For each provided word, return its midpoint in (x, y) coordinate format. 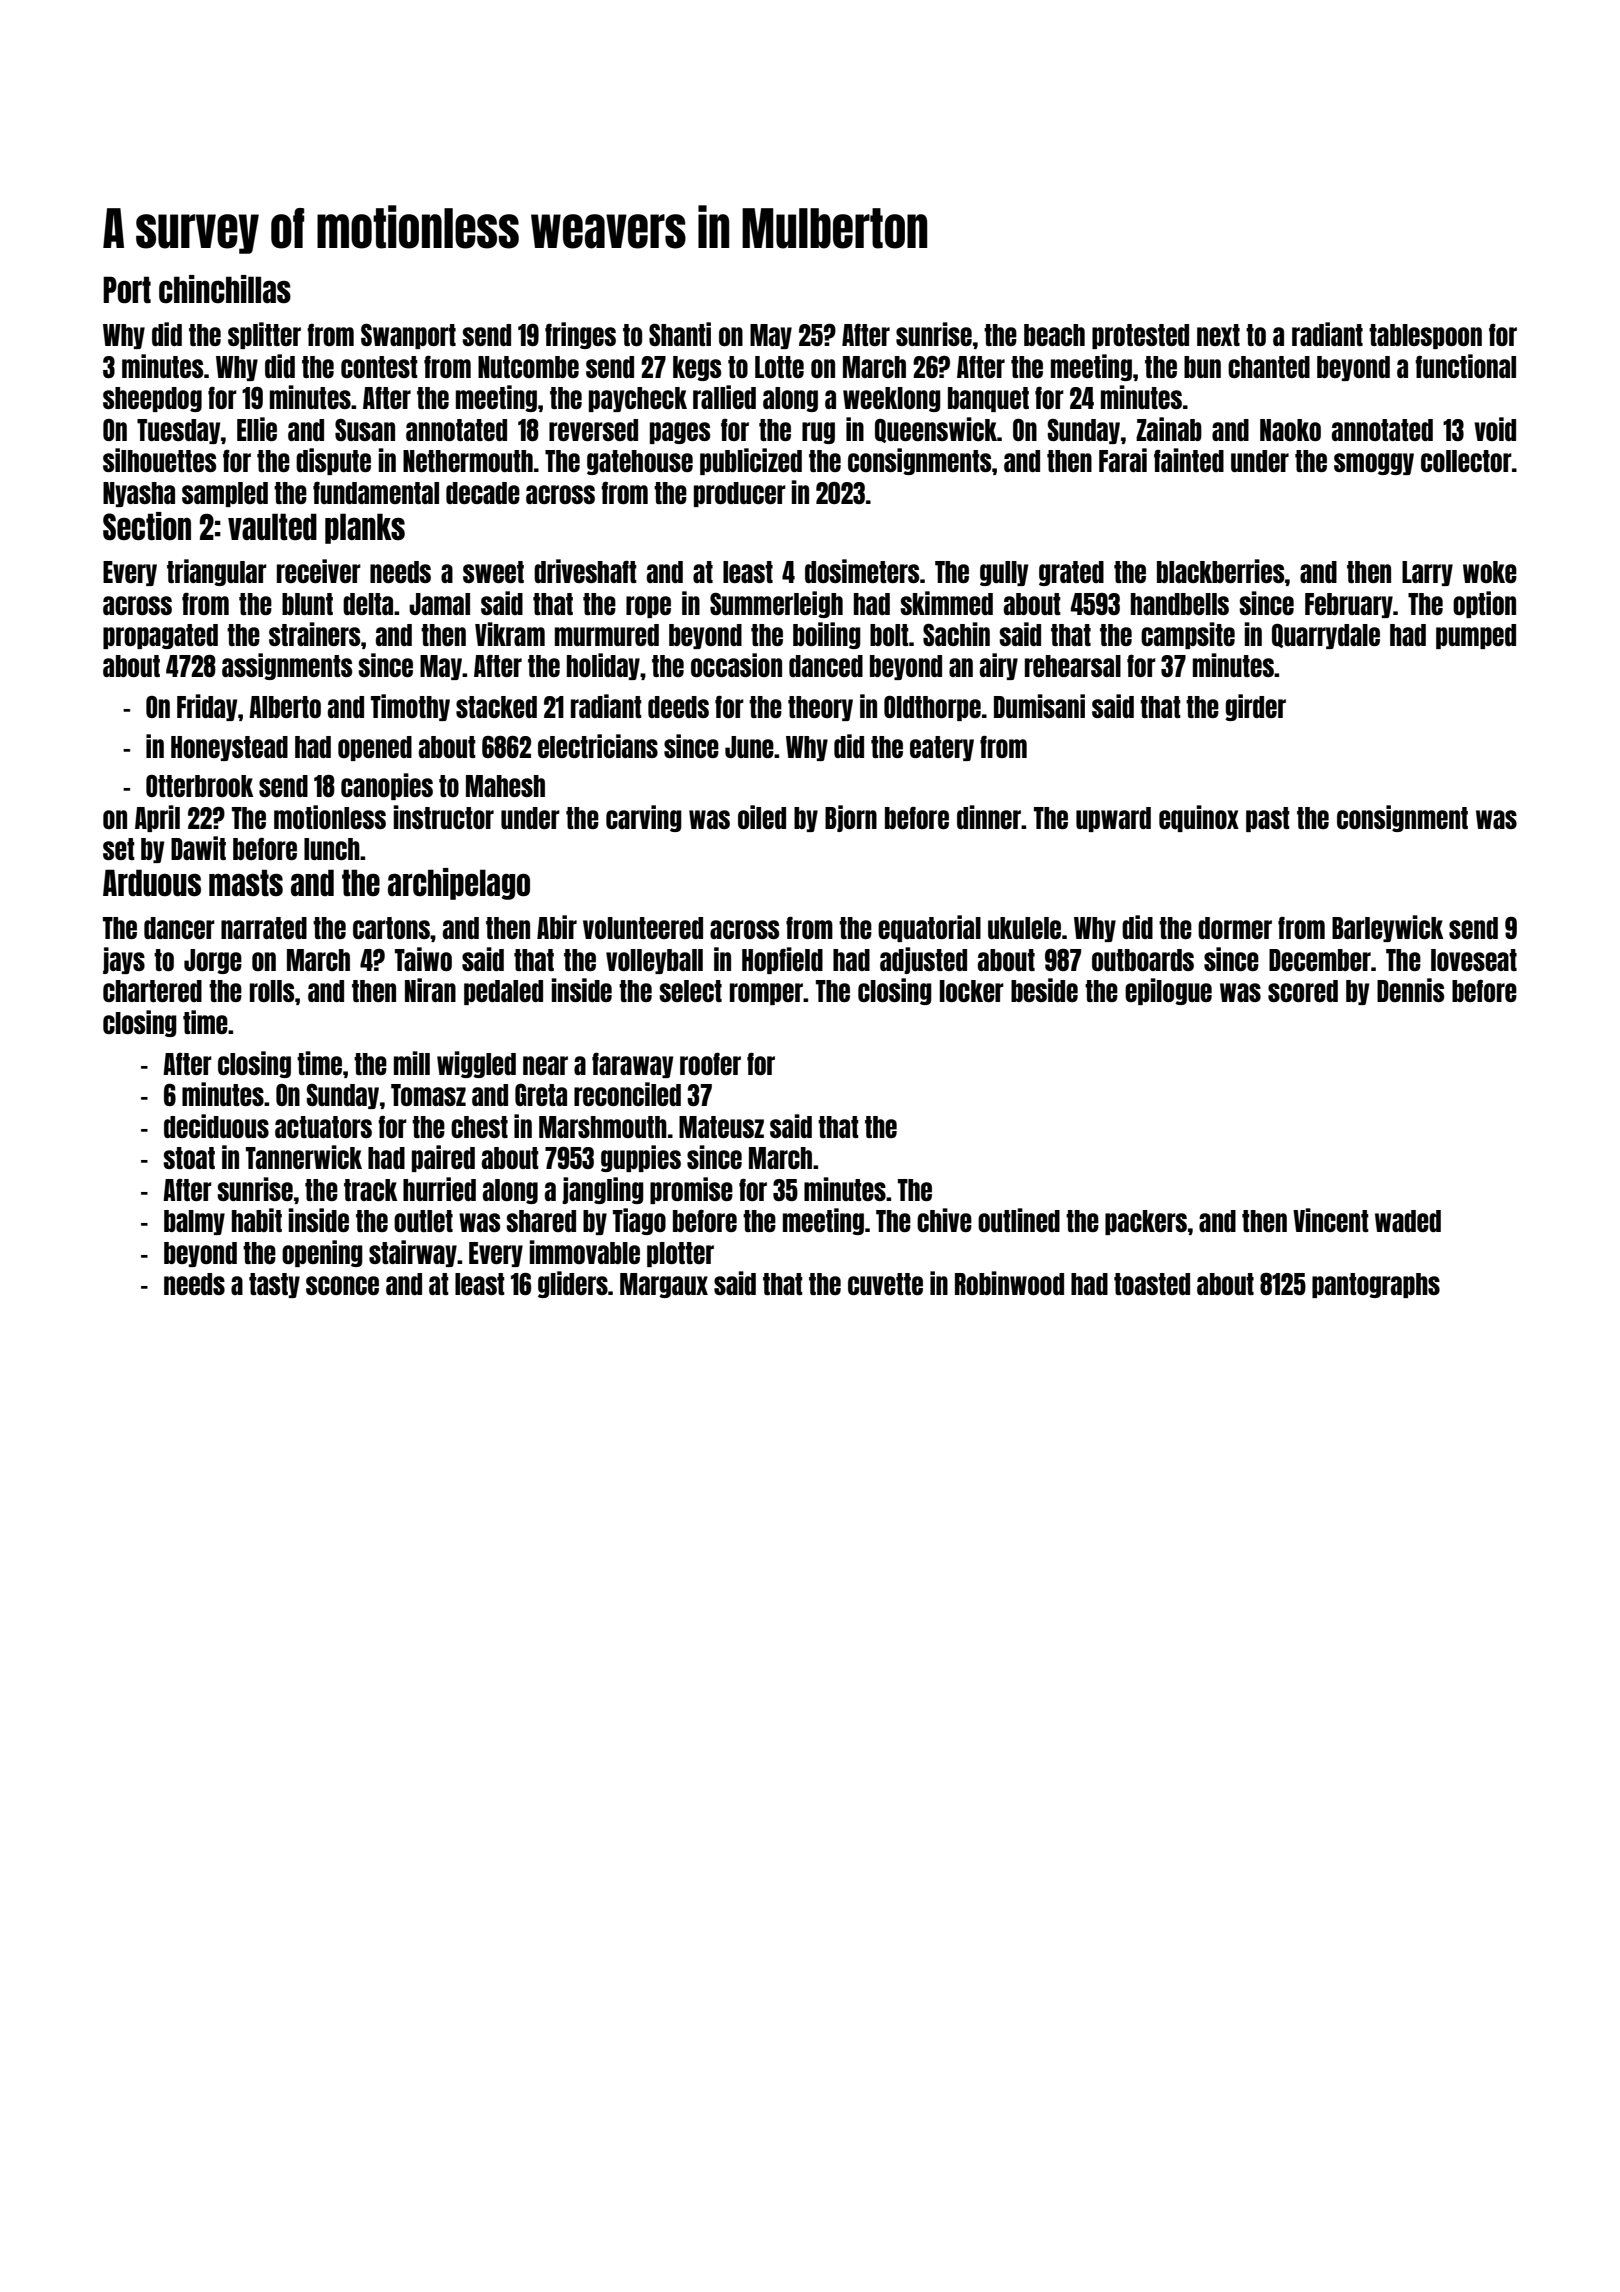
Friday (207, 707)
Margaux (664, 1285)
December (1320, 960)
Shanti (680, 334)
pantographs (1376, 1285)
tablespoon (1425, 336)
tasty (274, 1285)
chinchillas (225, 289)
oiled (762, 817)
